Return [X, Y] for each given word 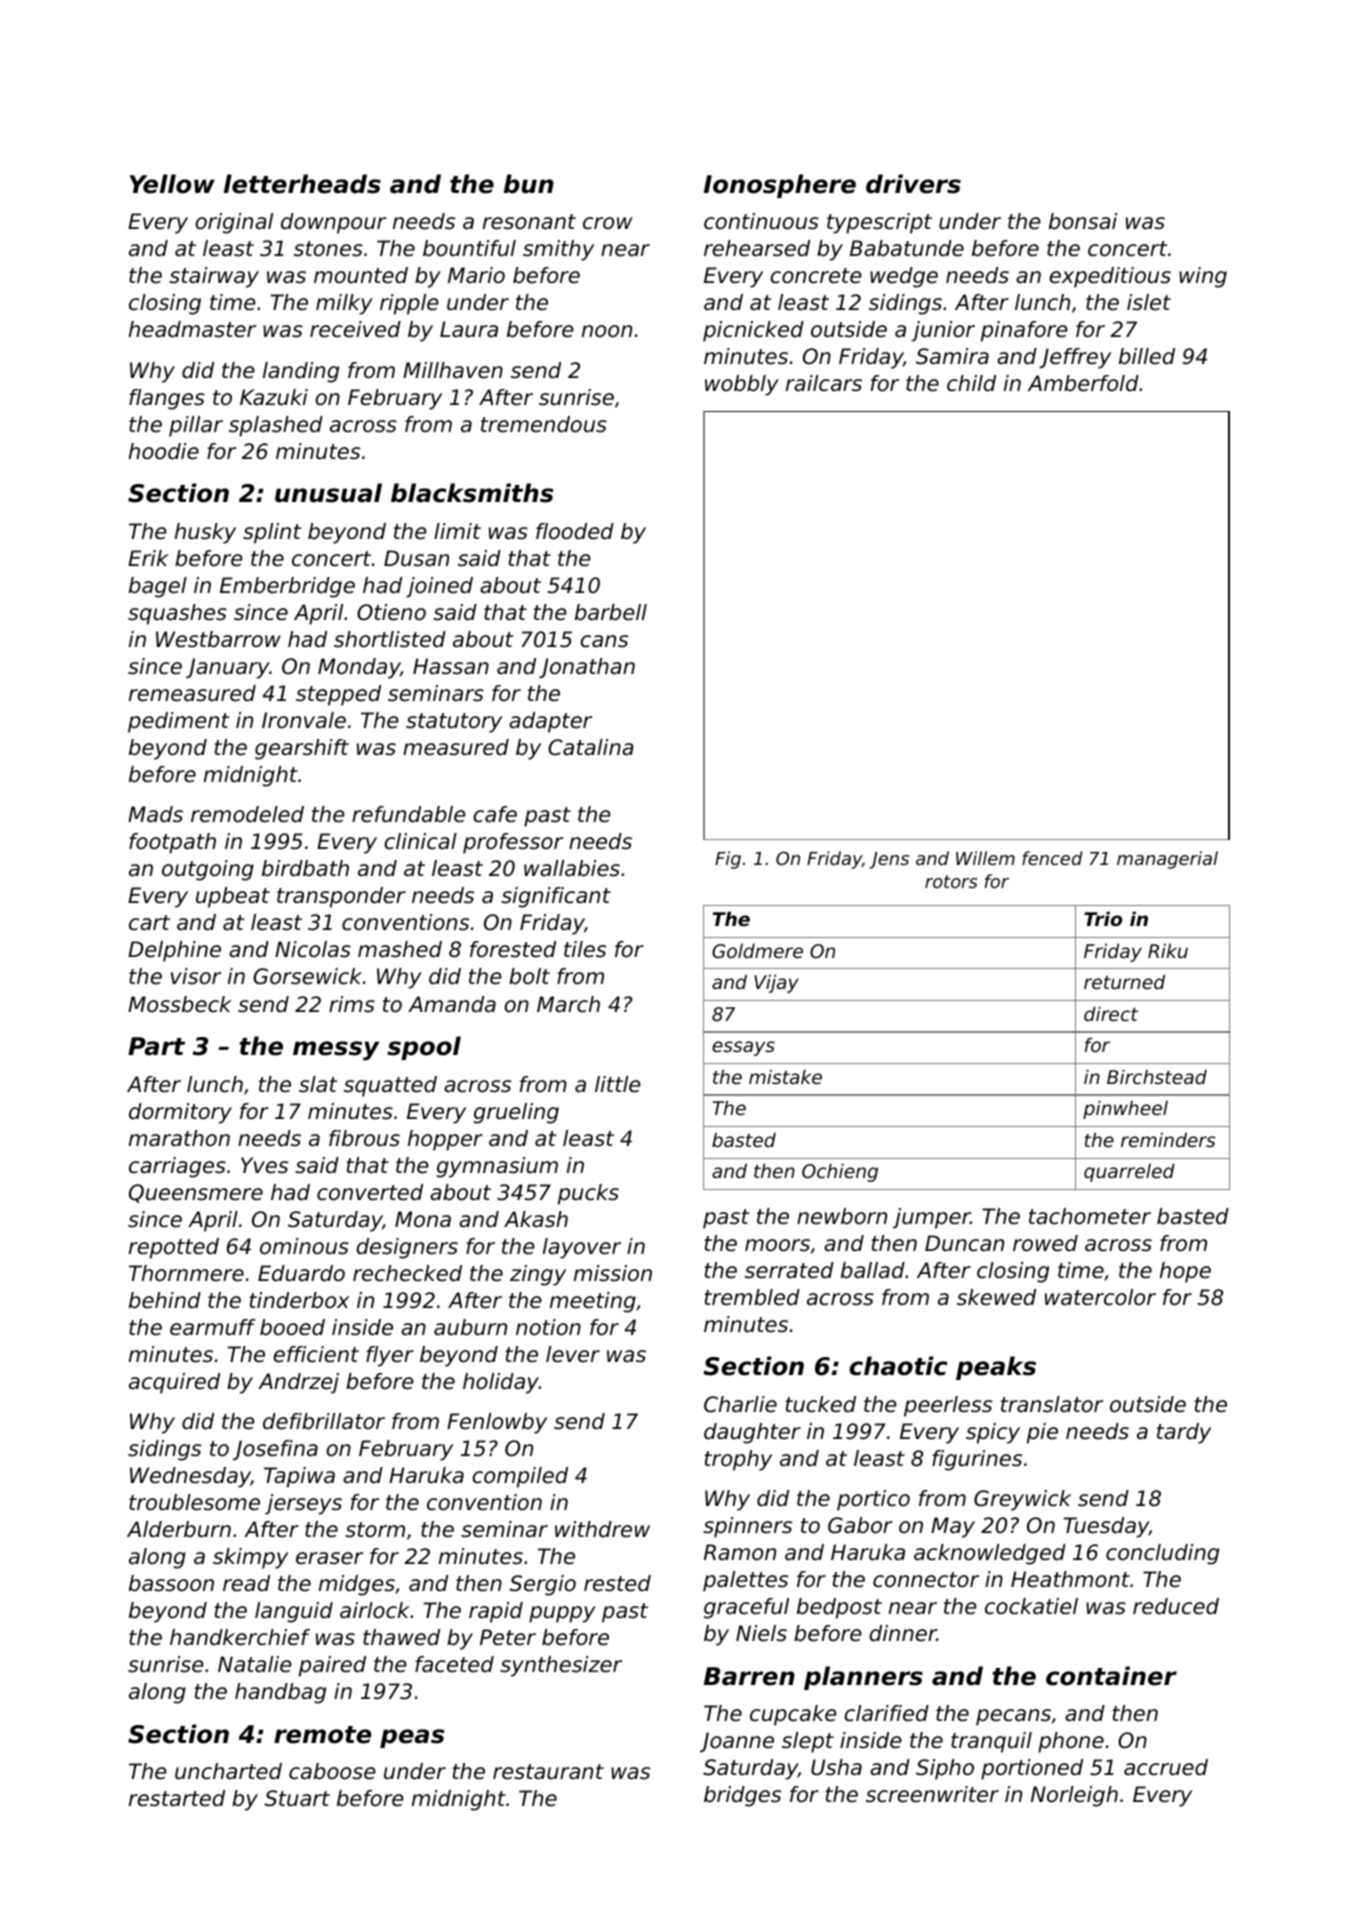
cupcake [793, 1715]
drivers [913, 184]
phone [1071, 1742]
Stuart [297, 1798]
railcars [824, 383]
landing [301, 372]
